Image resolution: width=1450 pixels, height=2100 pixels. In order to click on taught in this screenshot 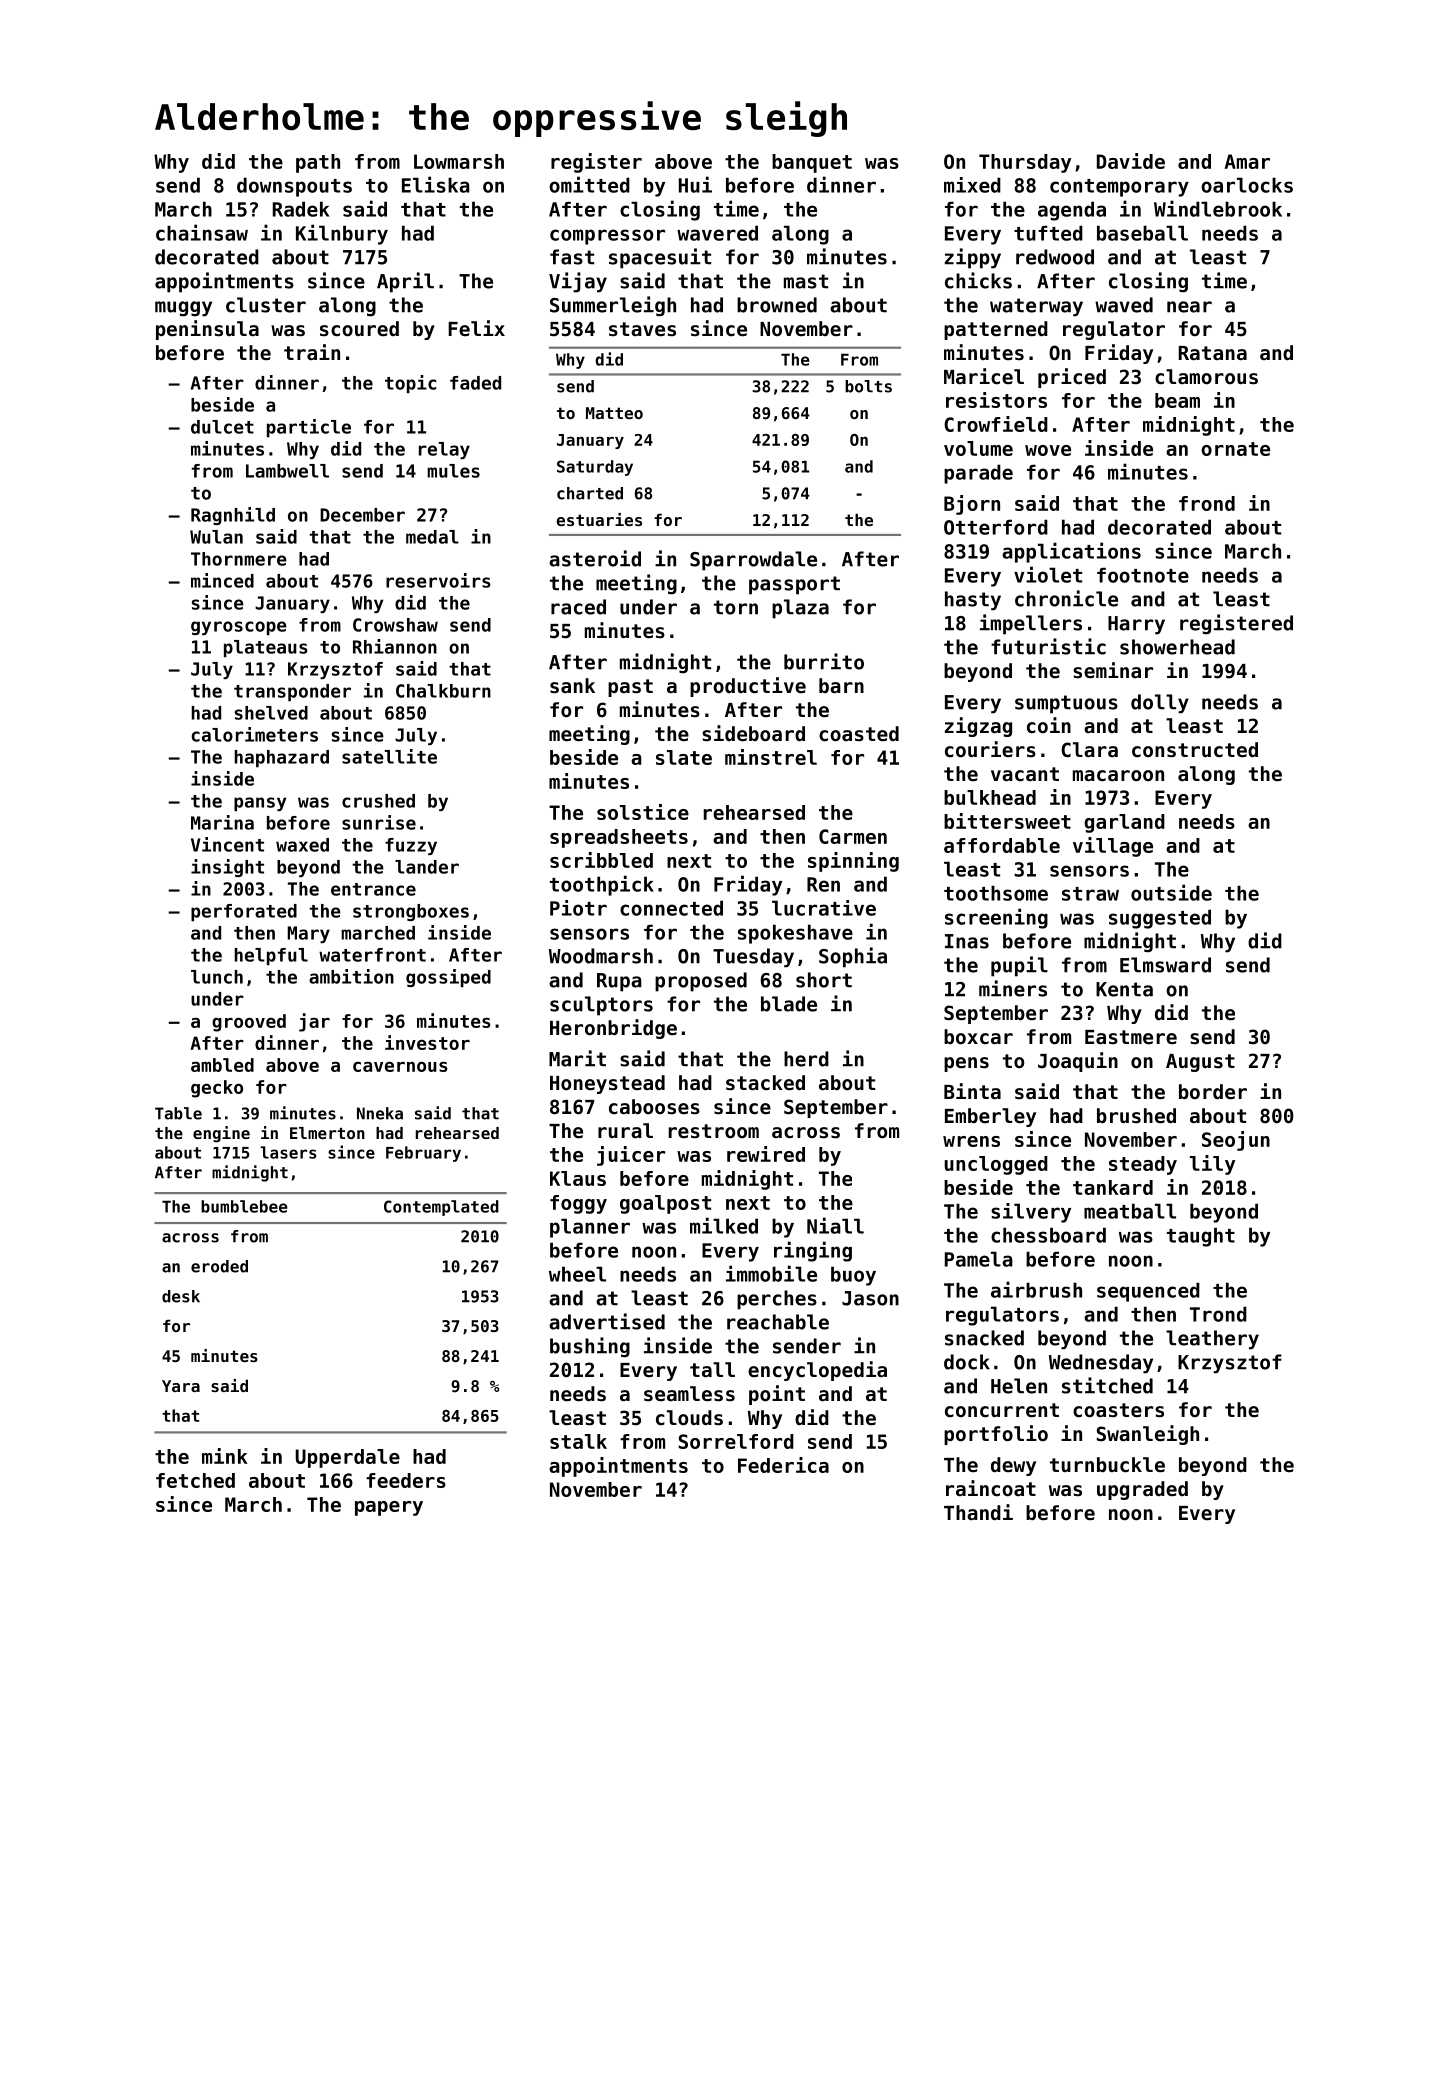, I will do `click(1201, 1237)`.
